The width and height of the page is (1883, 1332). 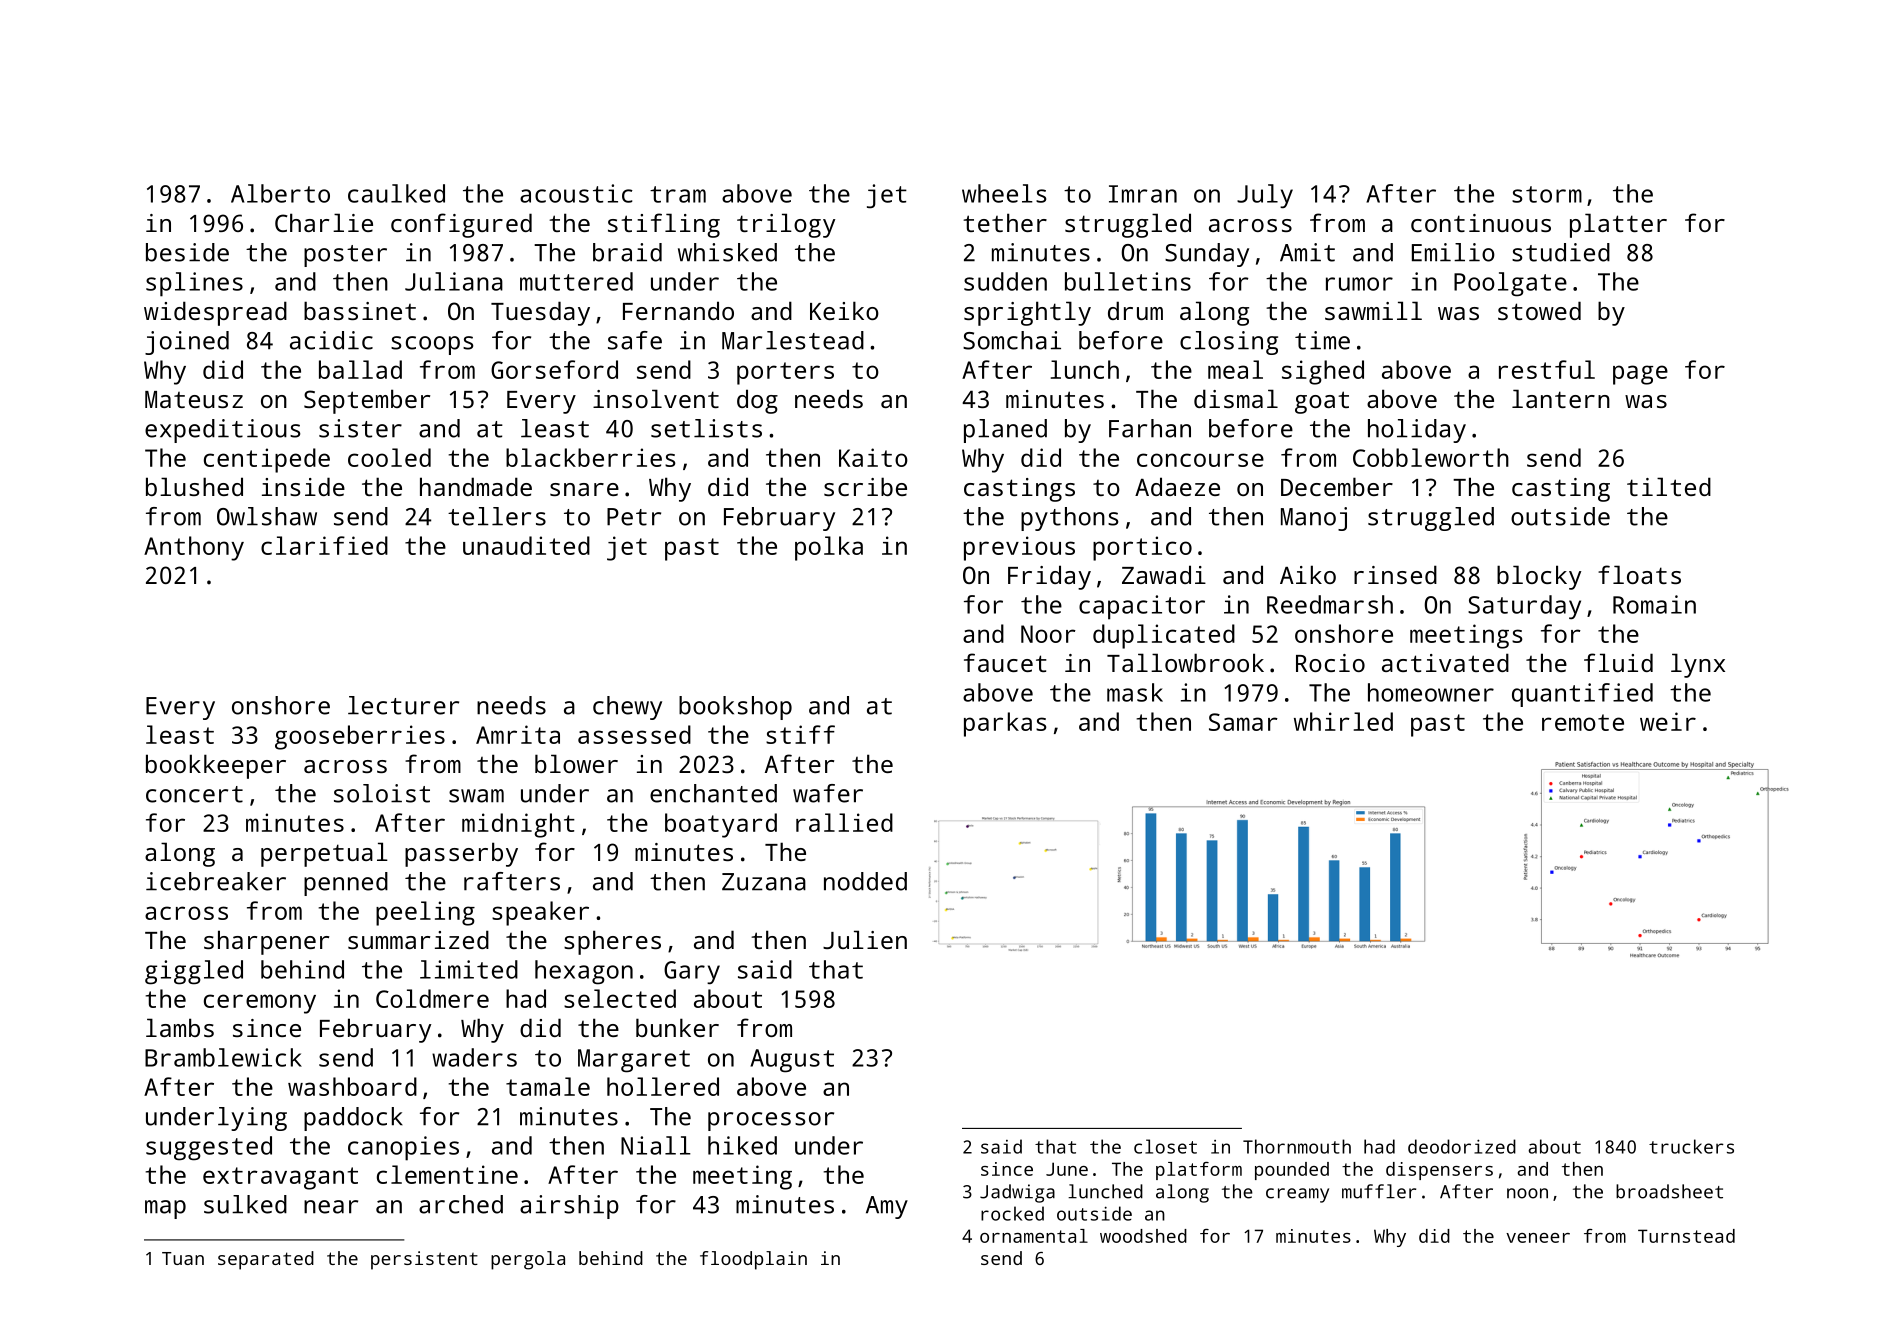 What do you see at coordinates (1431, 457) in the page?
I see `Cobbleworth` at bounding box center [1431, 457].
